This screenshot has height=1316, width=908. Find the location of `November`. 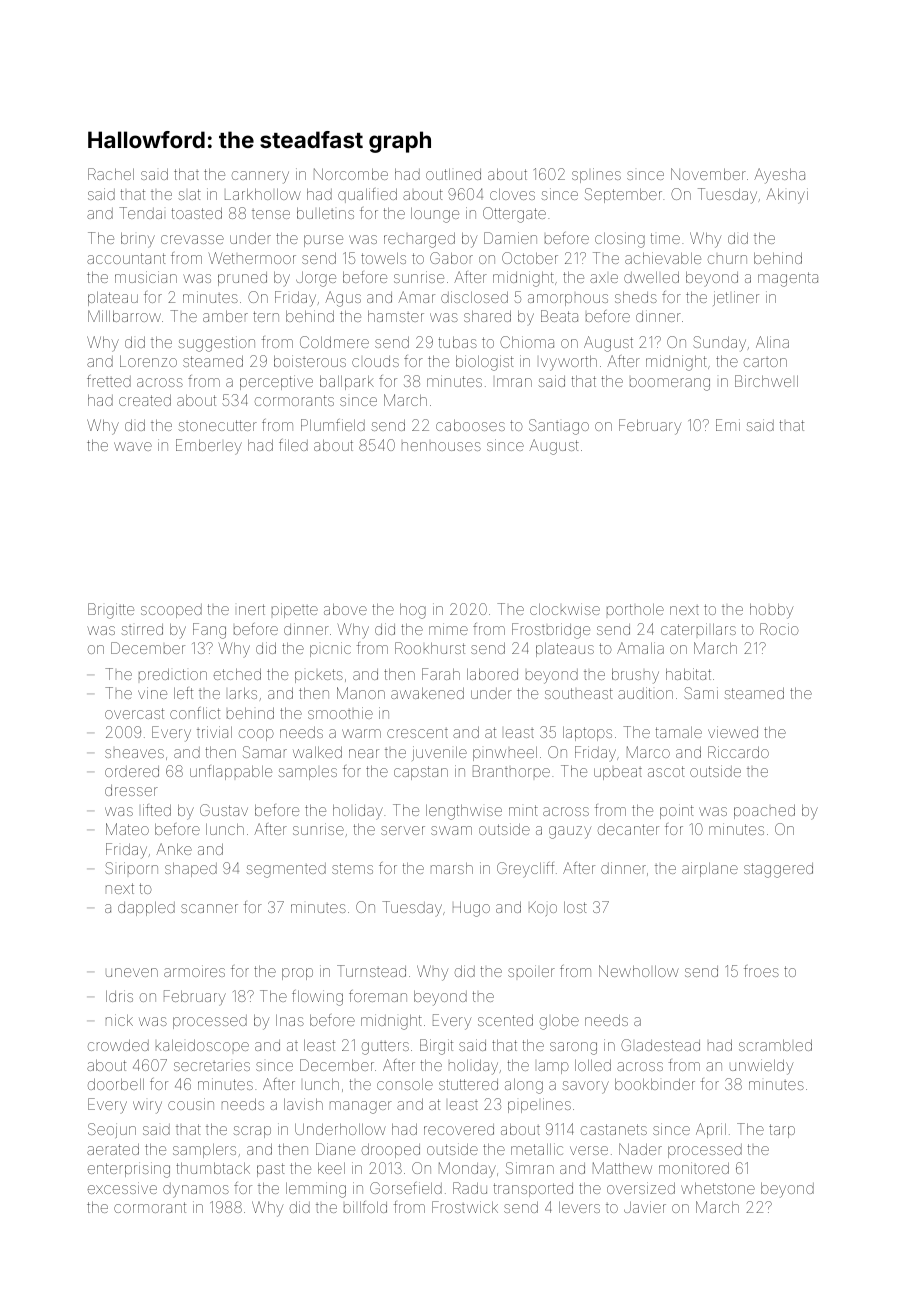

November is located at coordinates (708, 174).
